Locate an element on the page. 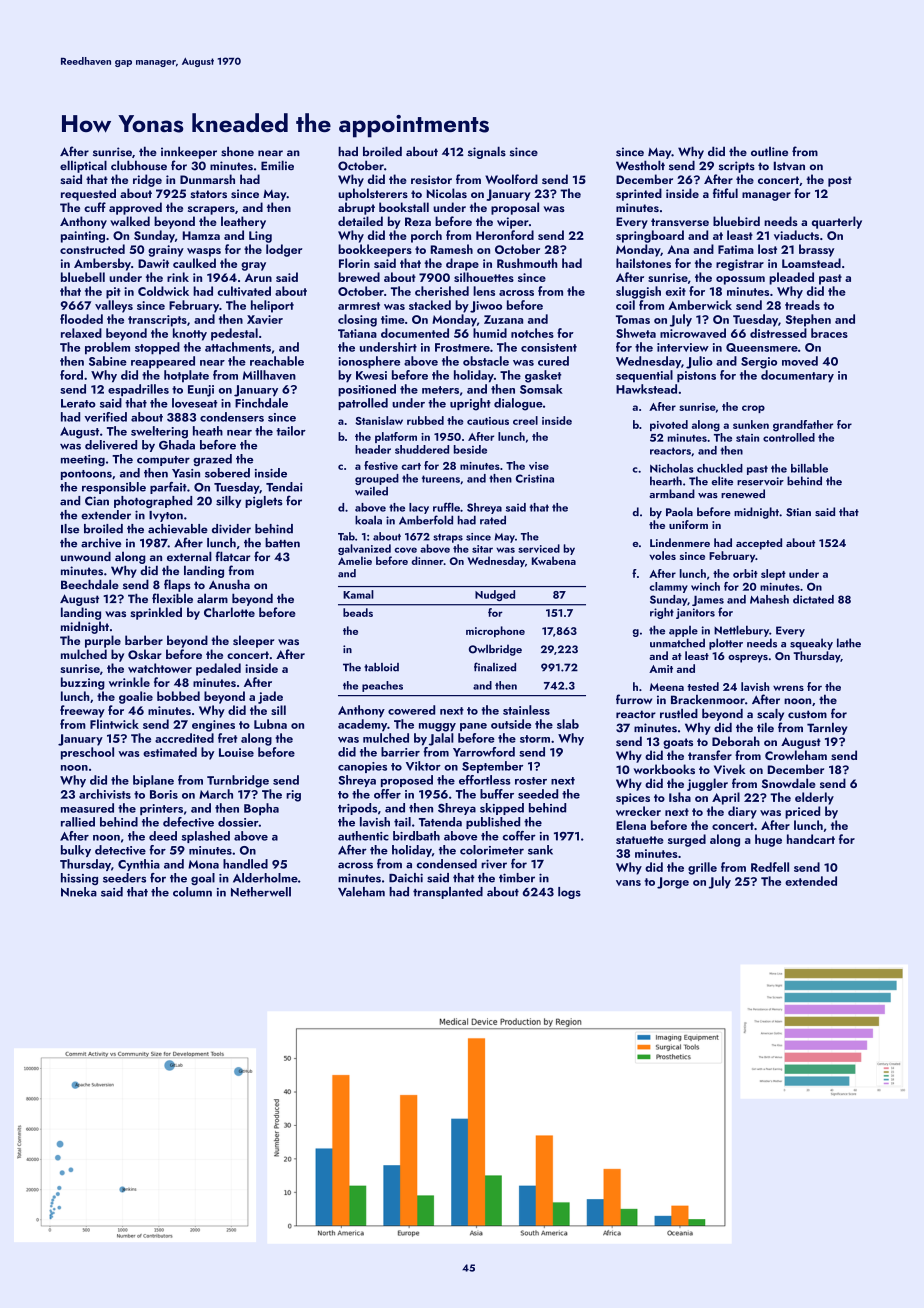  Nneka is located at coordinates (79, 892).
